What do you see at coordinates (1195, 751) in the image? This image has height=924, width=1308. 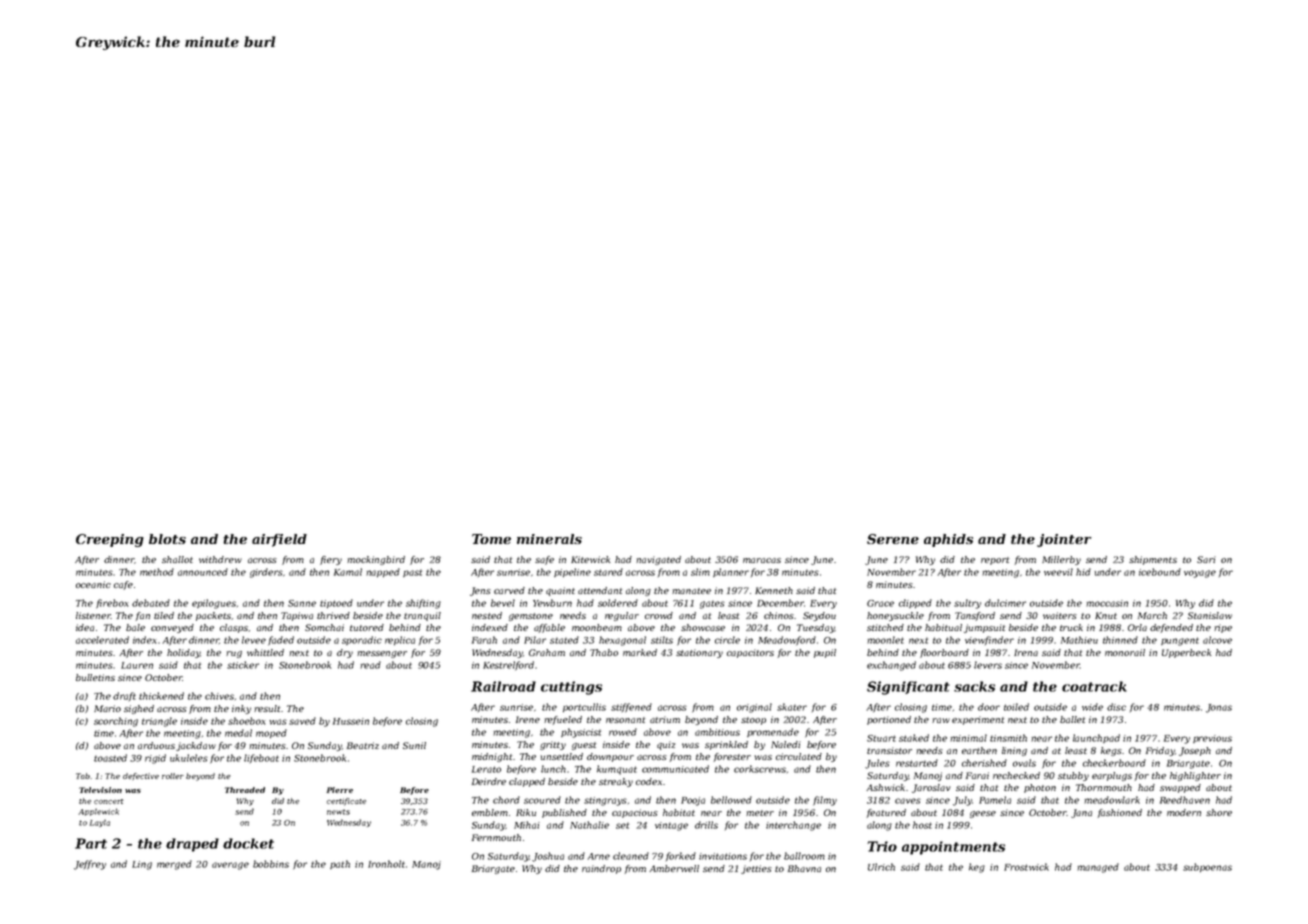 I see `Joseph` at bounding box center [1195, 751].
